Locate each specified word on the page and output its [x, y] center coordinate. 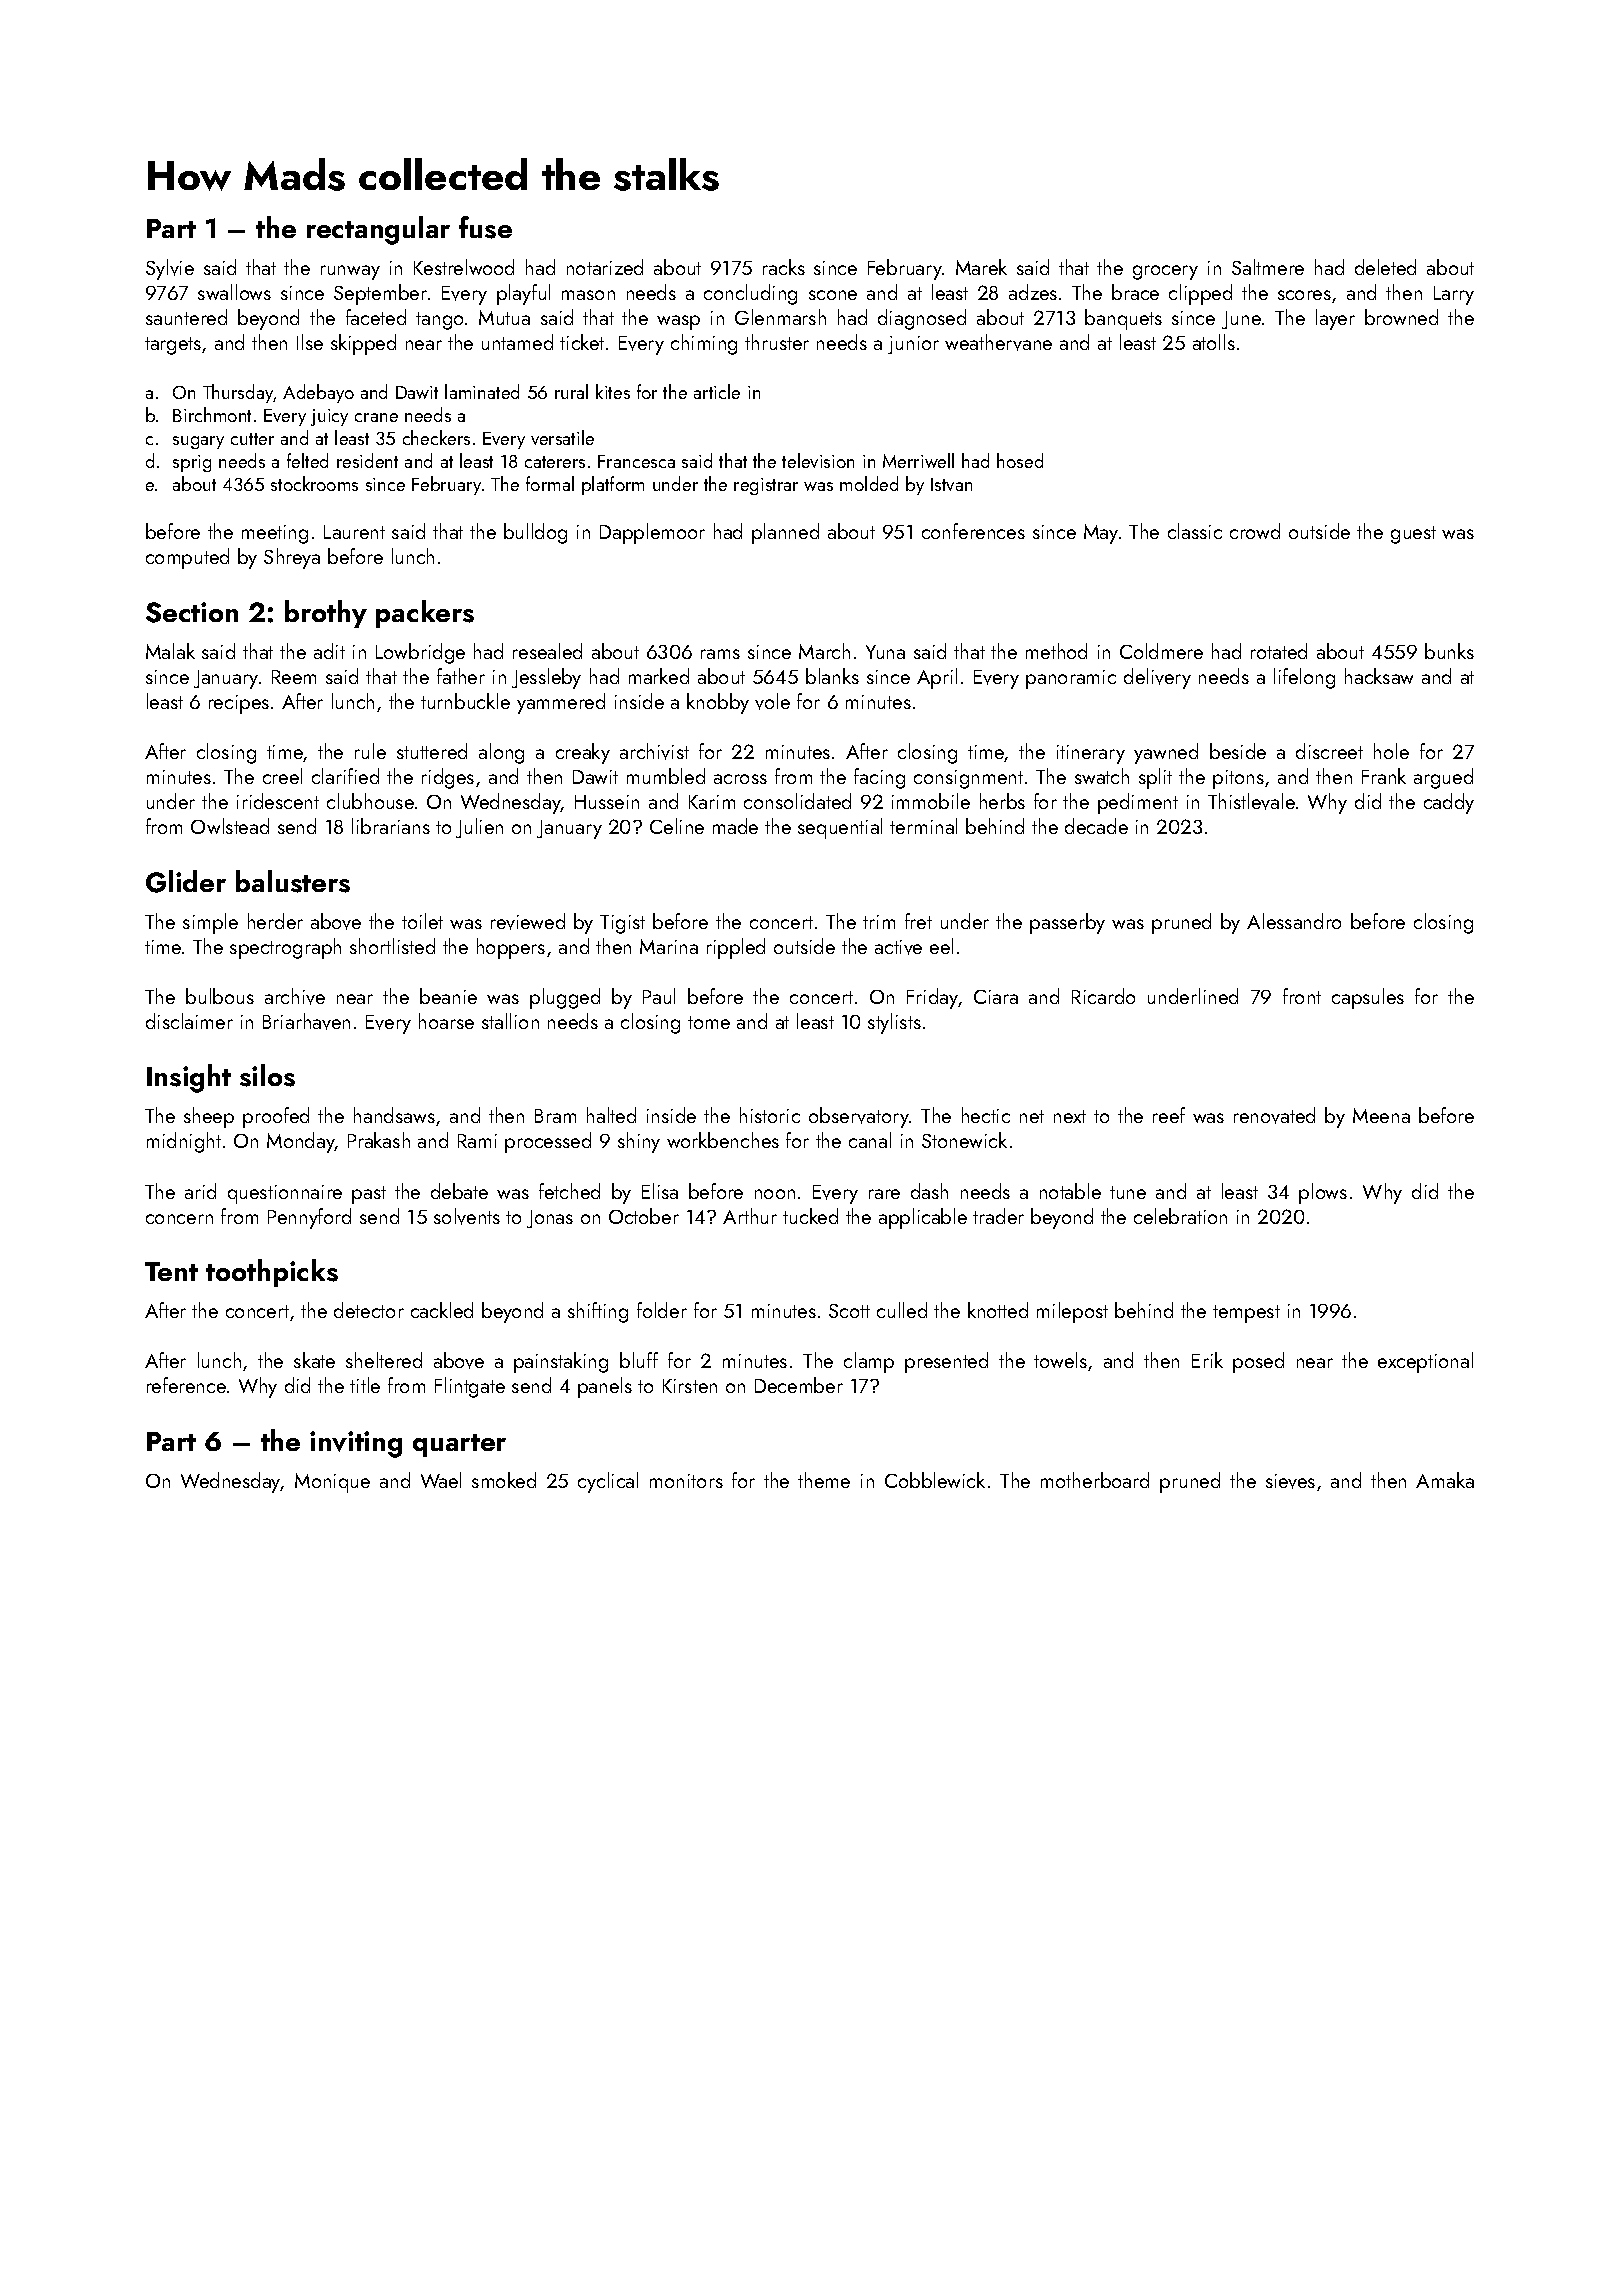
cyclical [608, 1482]
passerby [1067, 923]
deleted [1385, 267]
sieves [1290, 1481]
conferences [973, 531]
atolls [1214, 342]
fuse [485, 227]
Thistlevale [1251, 801]
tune [1128, 1192]
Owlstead [230, 826]
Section [192, 612]
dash [929, 1191]
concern [179, 1219]
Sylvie [170, 269]
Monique [332, 1483]
